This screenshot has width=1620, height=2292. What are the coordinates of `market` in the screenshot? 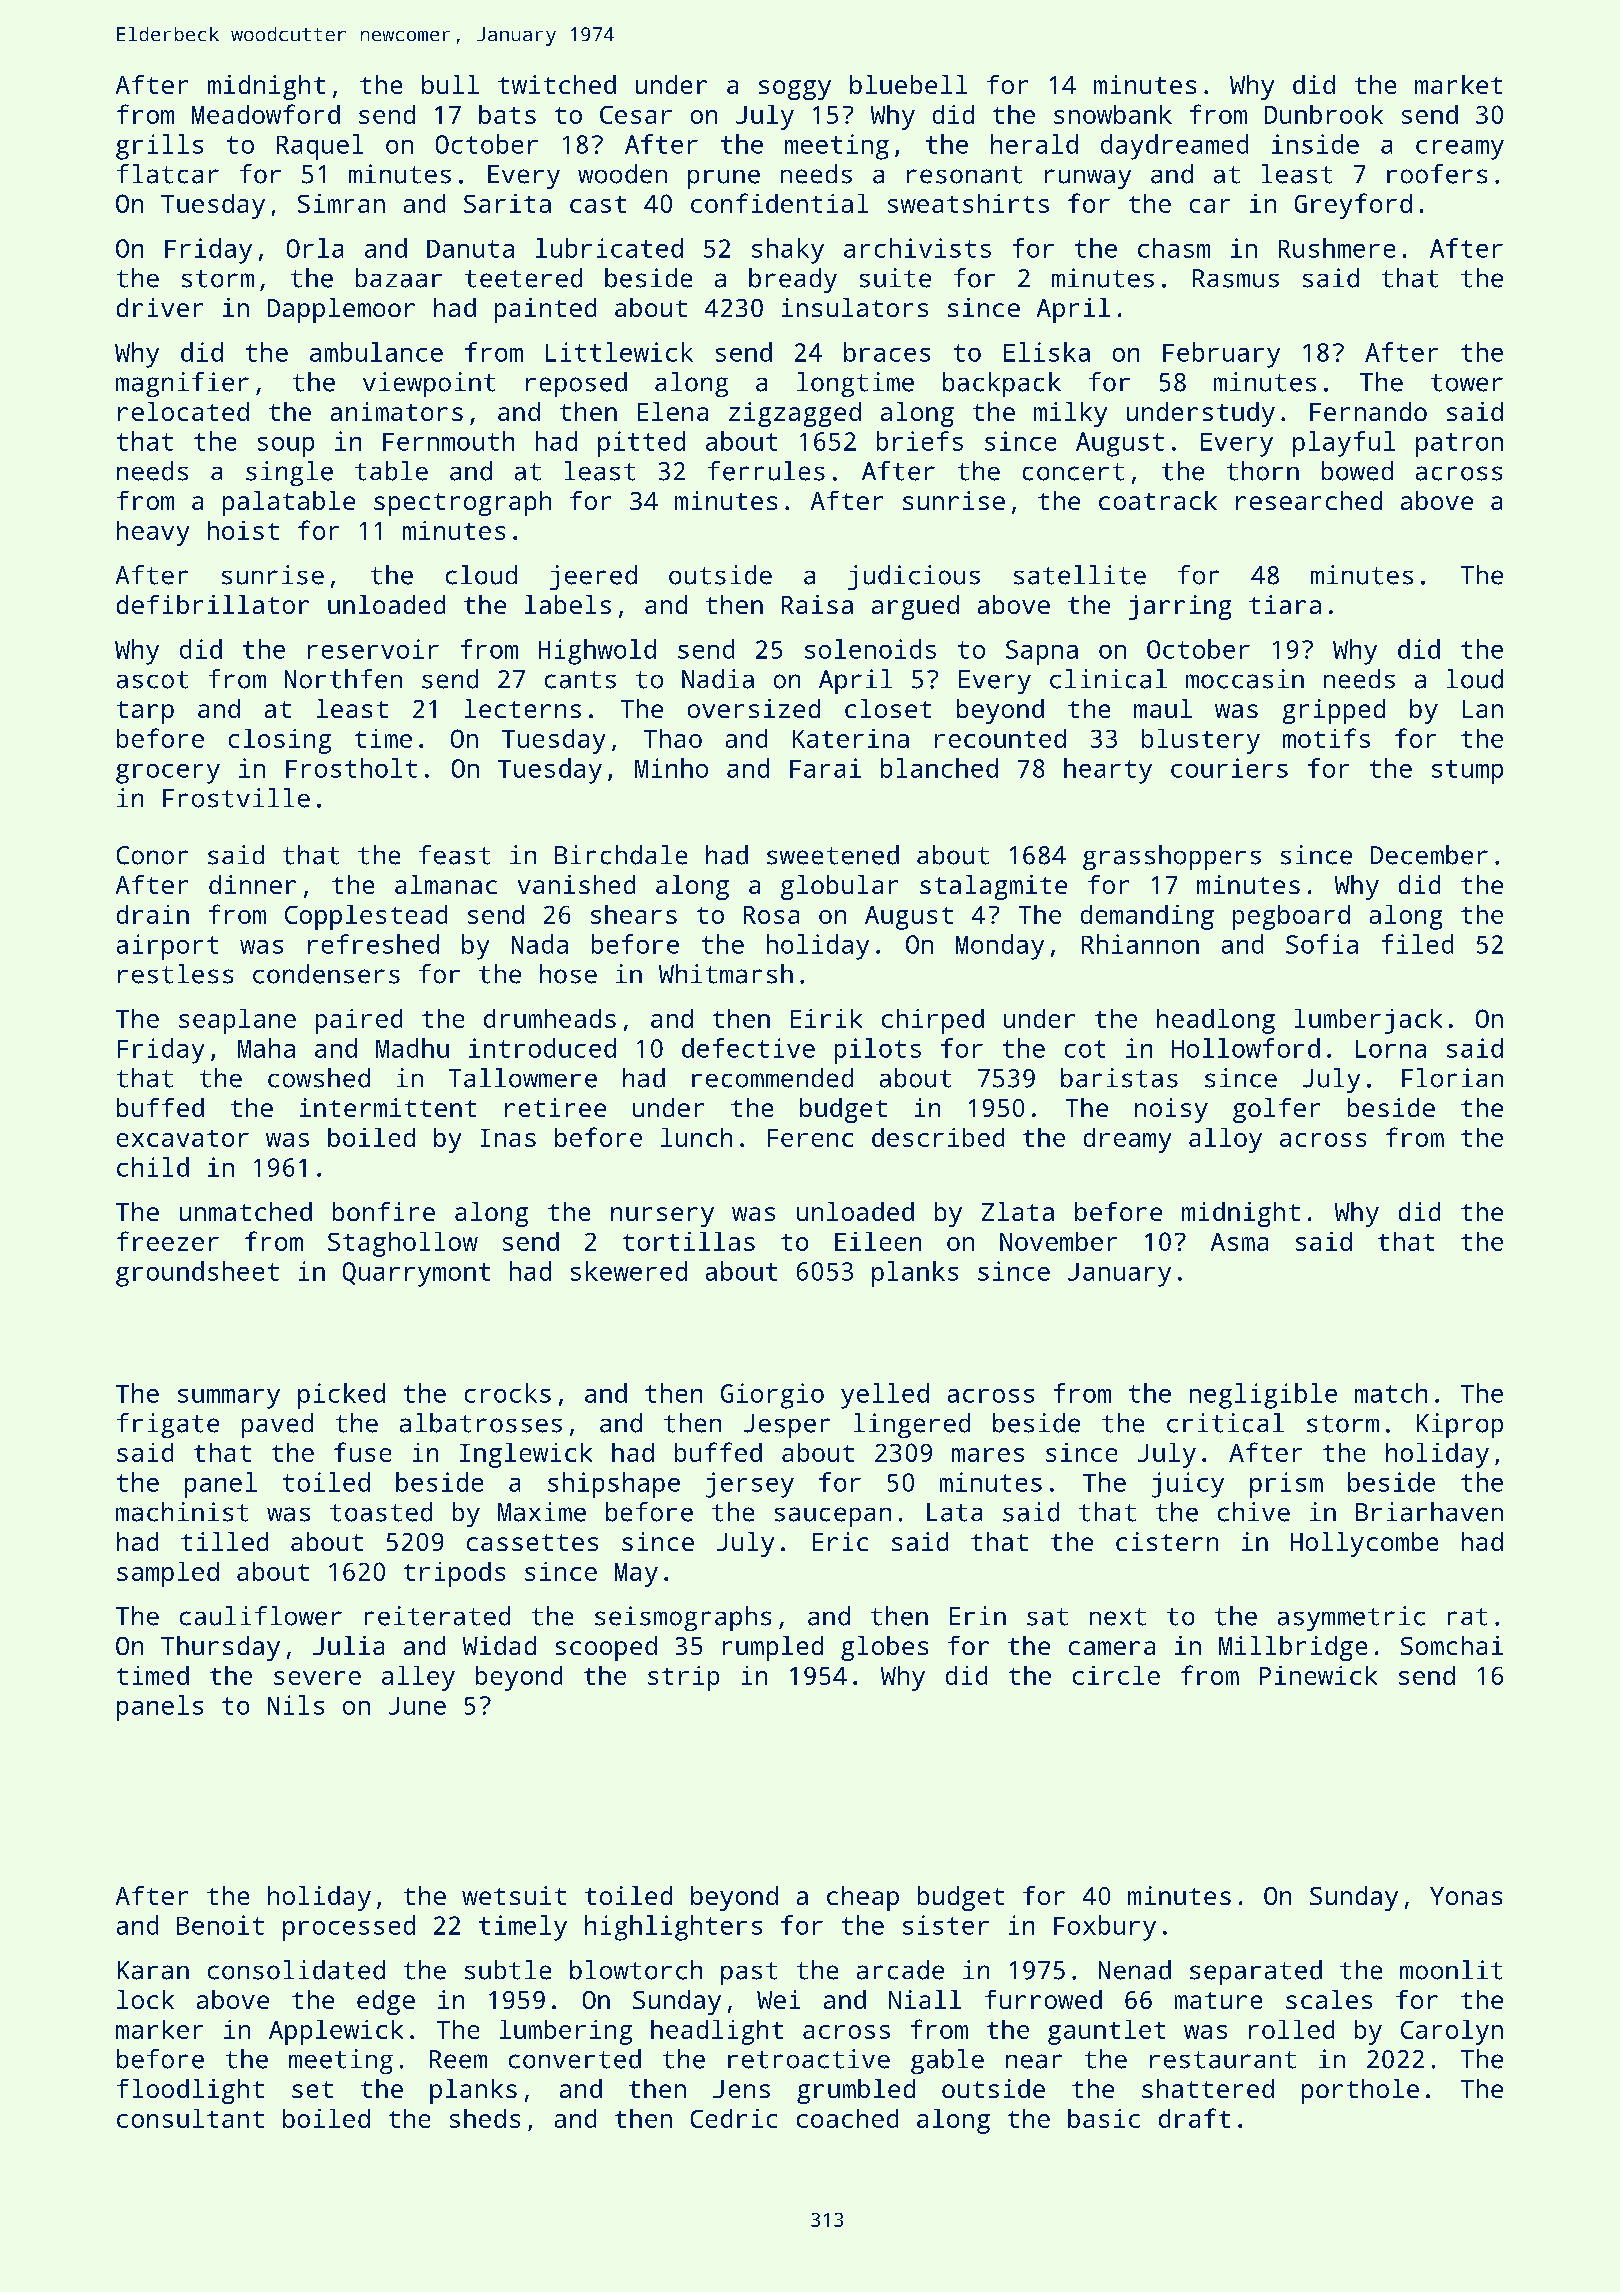 It's located at (1458, 84).
